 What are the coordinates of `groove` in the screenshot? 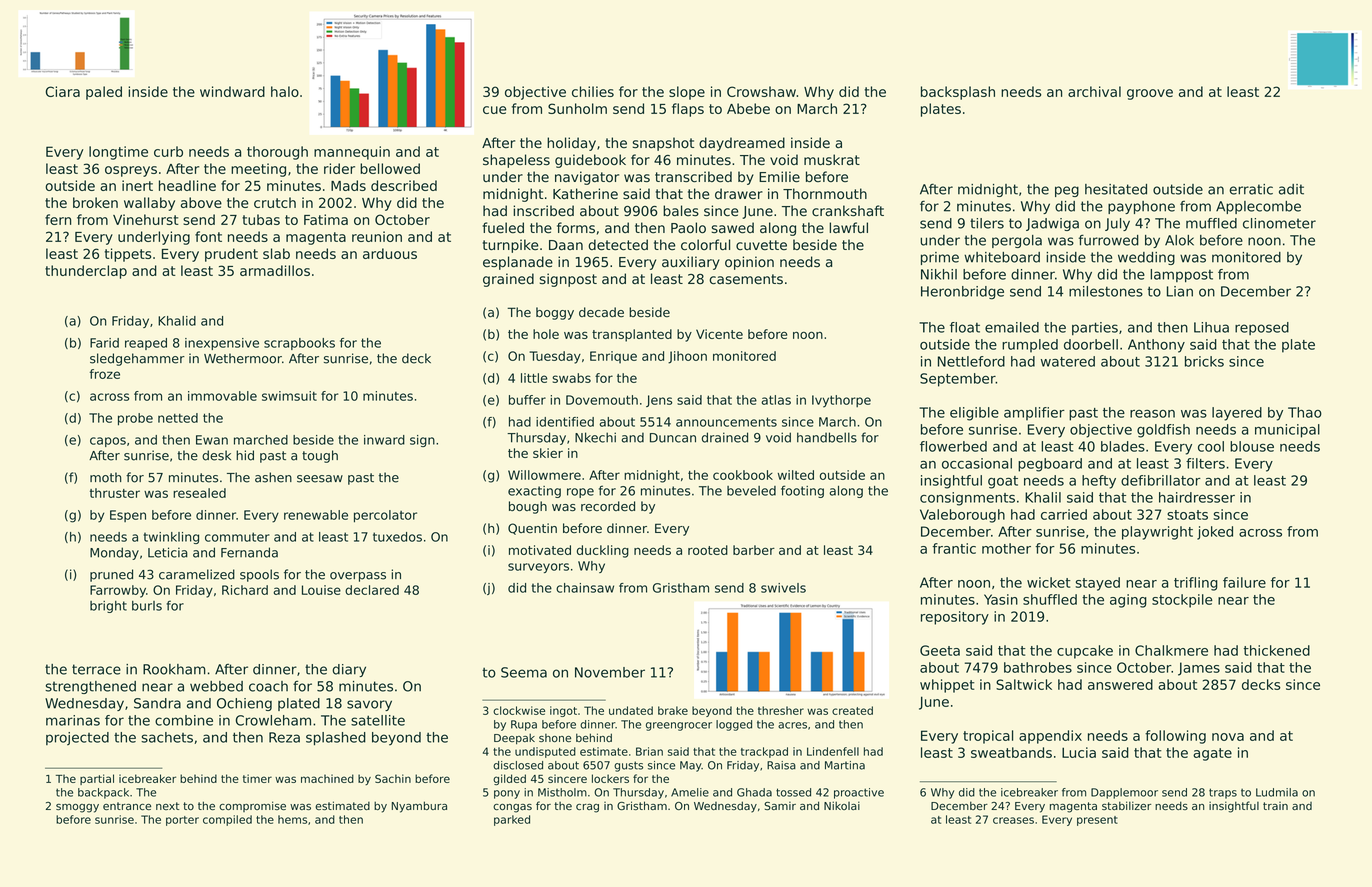 It's located at (1150, 94).
